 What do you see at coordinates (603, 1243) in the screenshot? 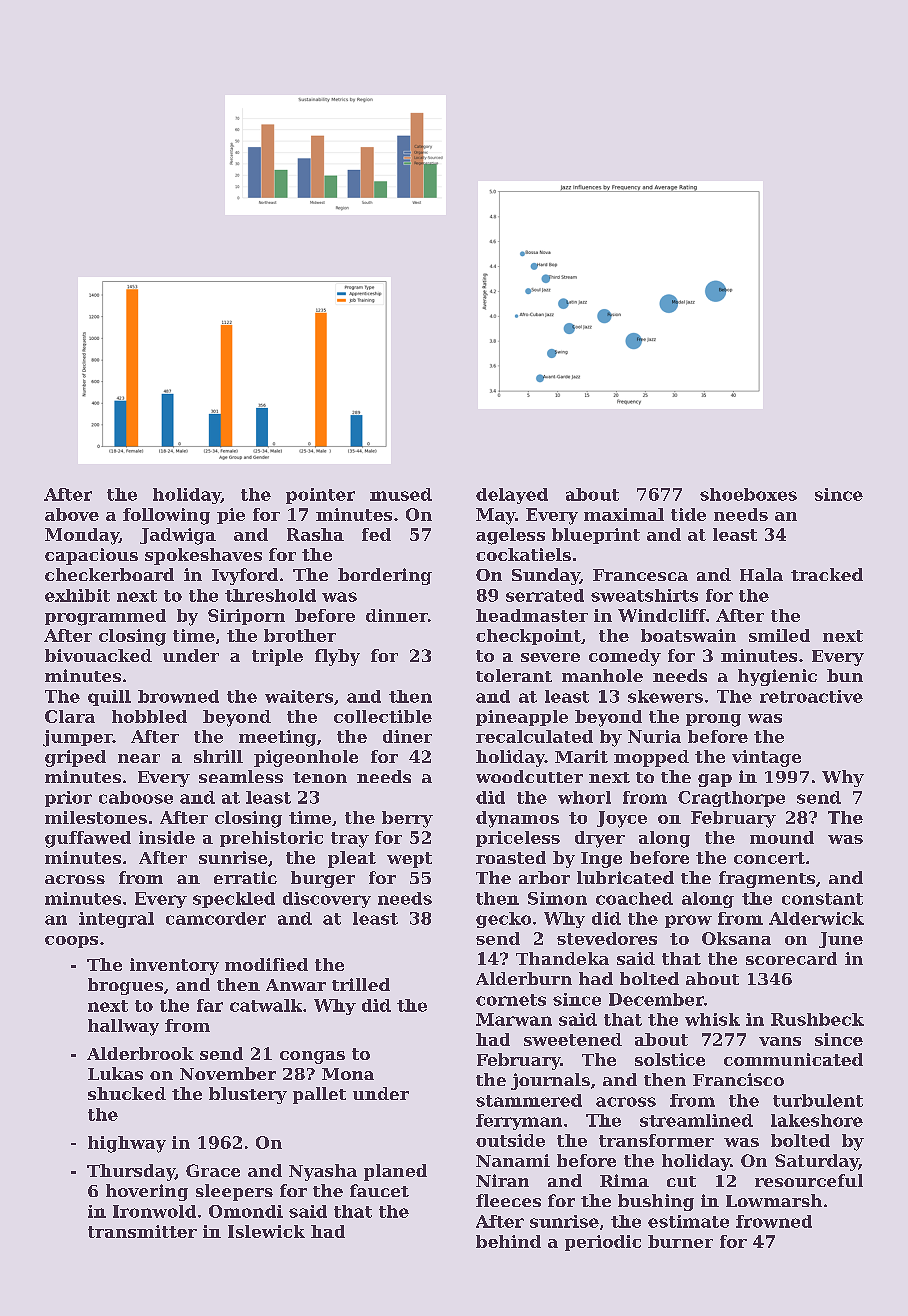
I see `periodic` at bounding box center [603, 1243].
